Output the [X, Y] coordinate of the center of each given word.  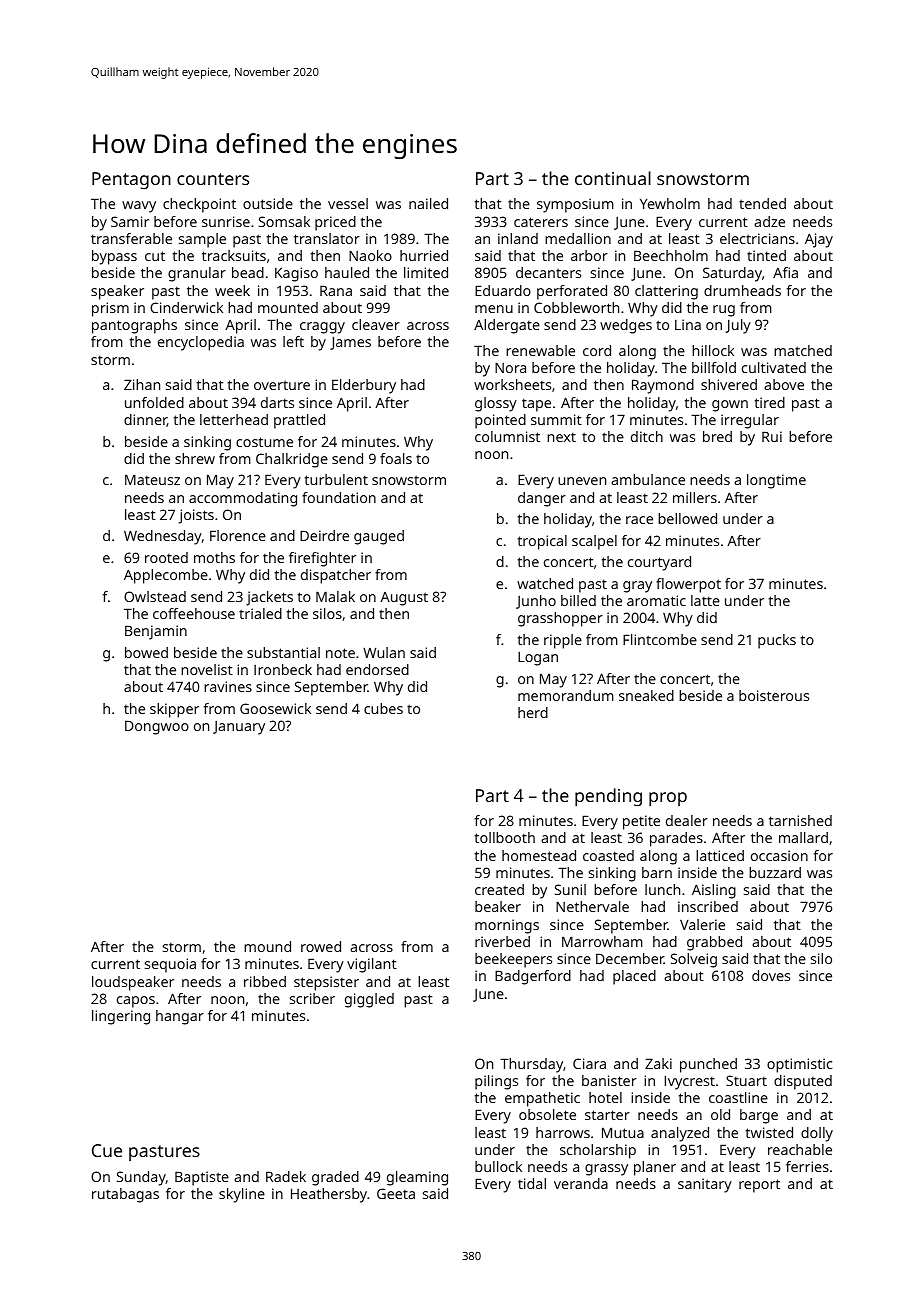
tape [536, 405]
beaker [498, 906]
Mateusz [152, 479]
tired [770, 402]
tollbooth [505, 837]
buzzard [775, 872]
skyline [242, 1195]
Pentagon [131, 180]
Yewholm [670, 203]
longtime [776, 481]
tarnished [800, 820]
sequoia [170, 965]
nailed [428, 203]
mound [267, 946]
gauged [379, 537]
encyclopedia [201, 343]
